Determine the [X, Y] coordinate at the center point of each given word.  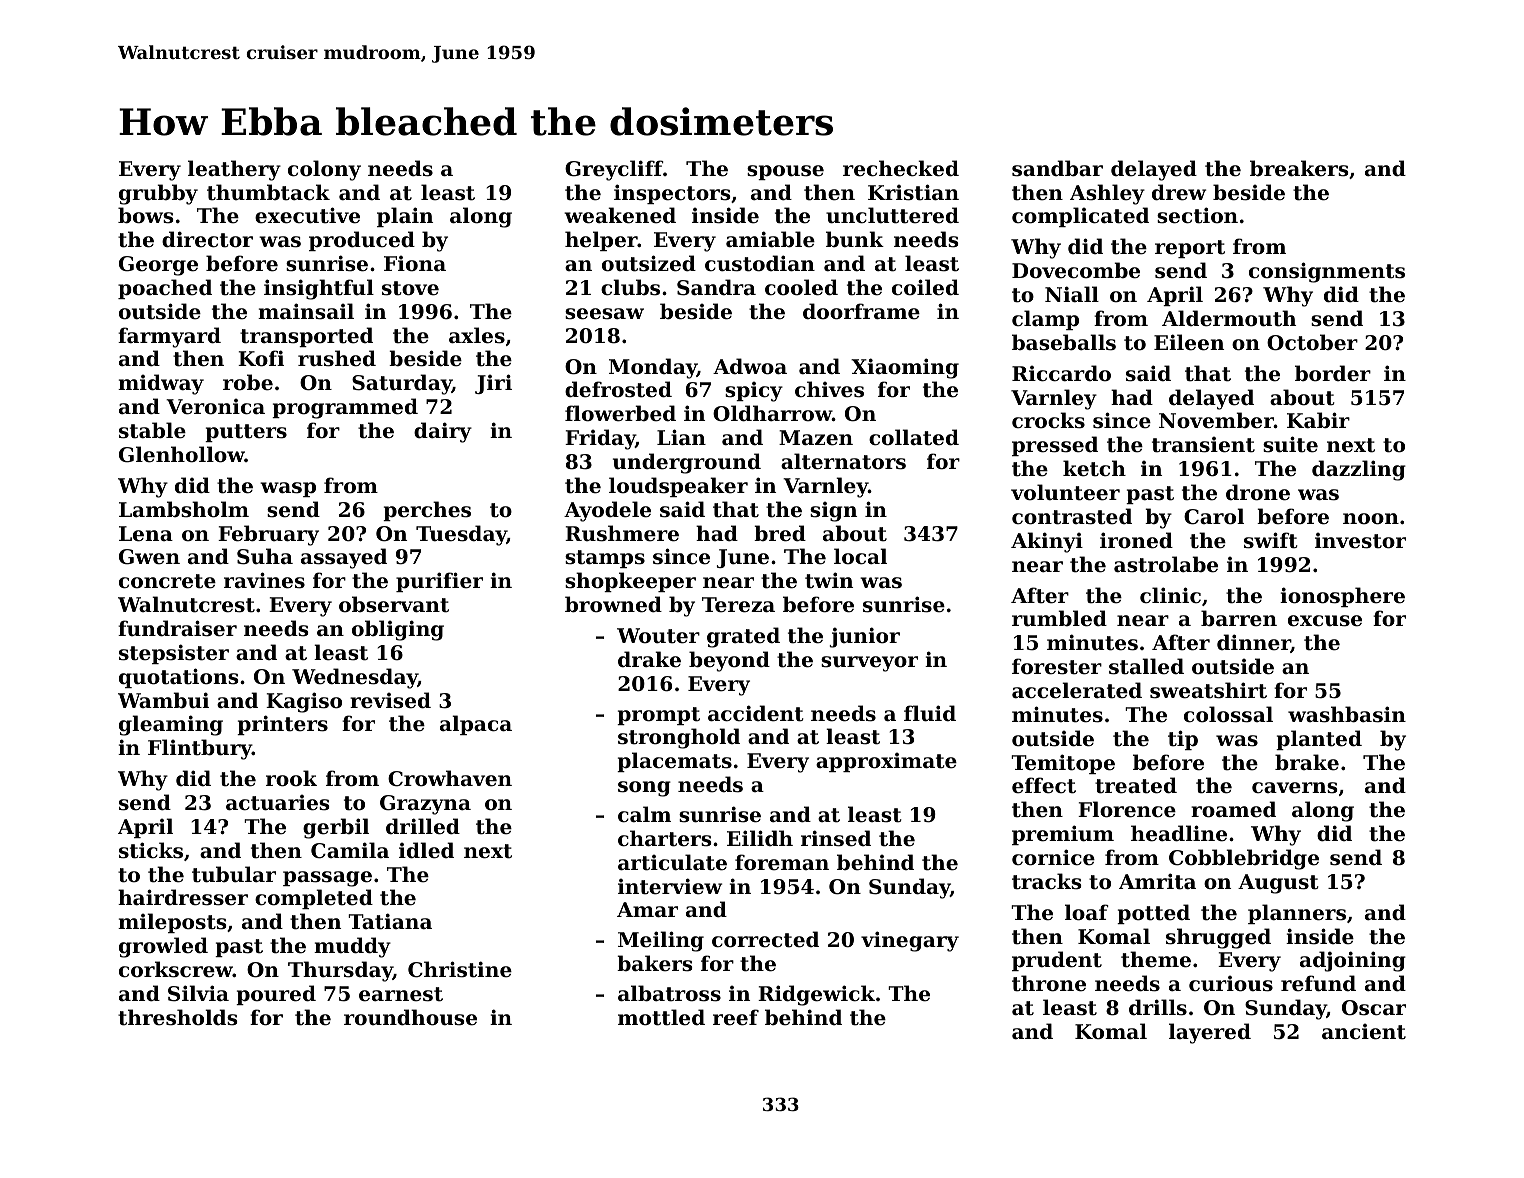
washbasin [1347, 714]
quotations [178, 678]
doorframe [861, 311]
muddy [352, 947]
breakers [1299, 168]
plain [405, 217]
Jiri [493, 384]
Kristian [913, 192]
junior [864, 637]
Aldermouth [1229, 318]
